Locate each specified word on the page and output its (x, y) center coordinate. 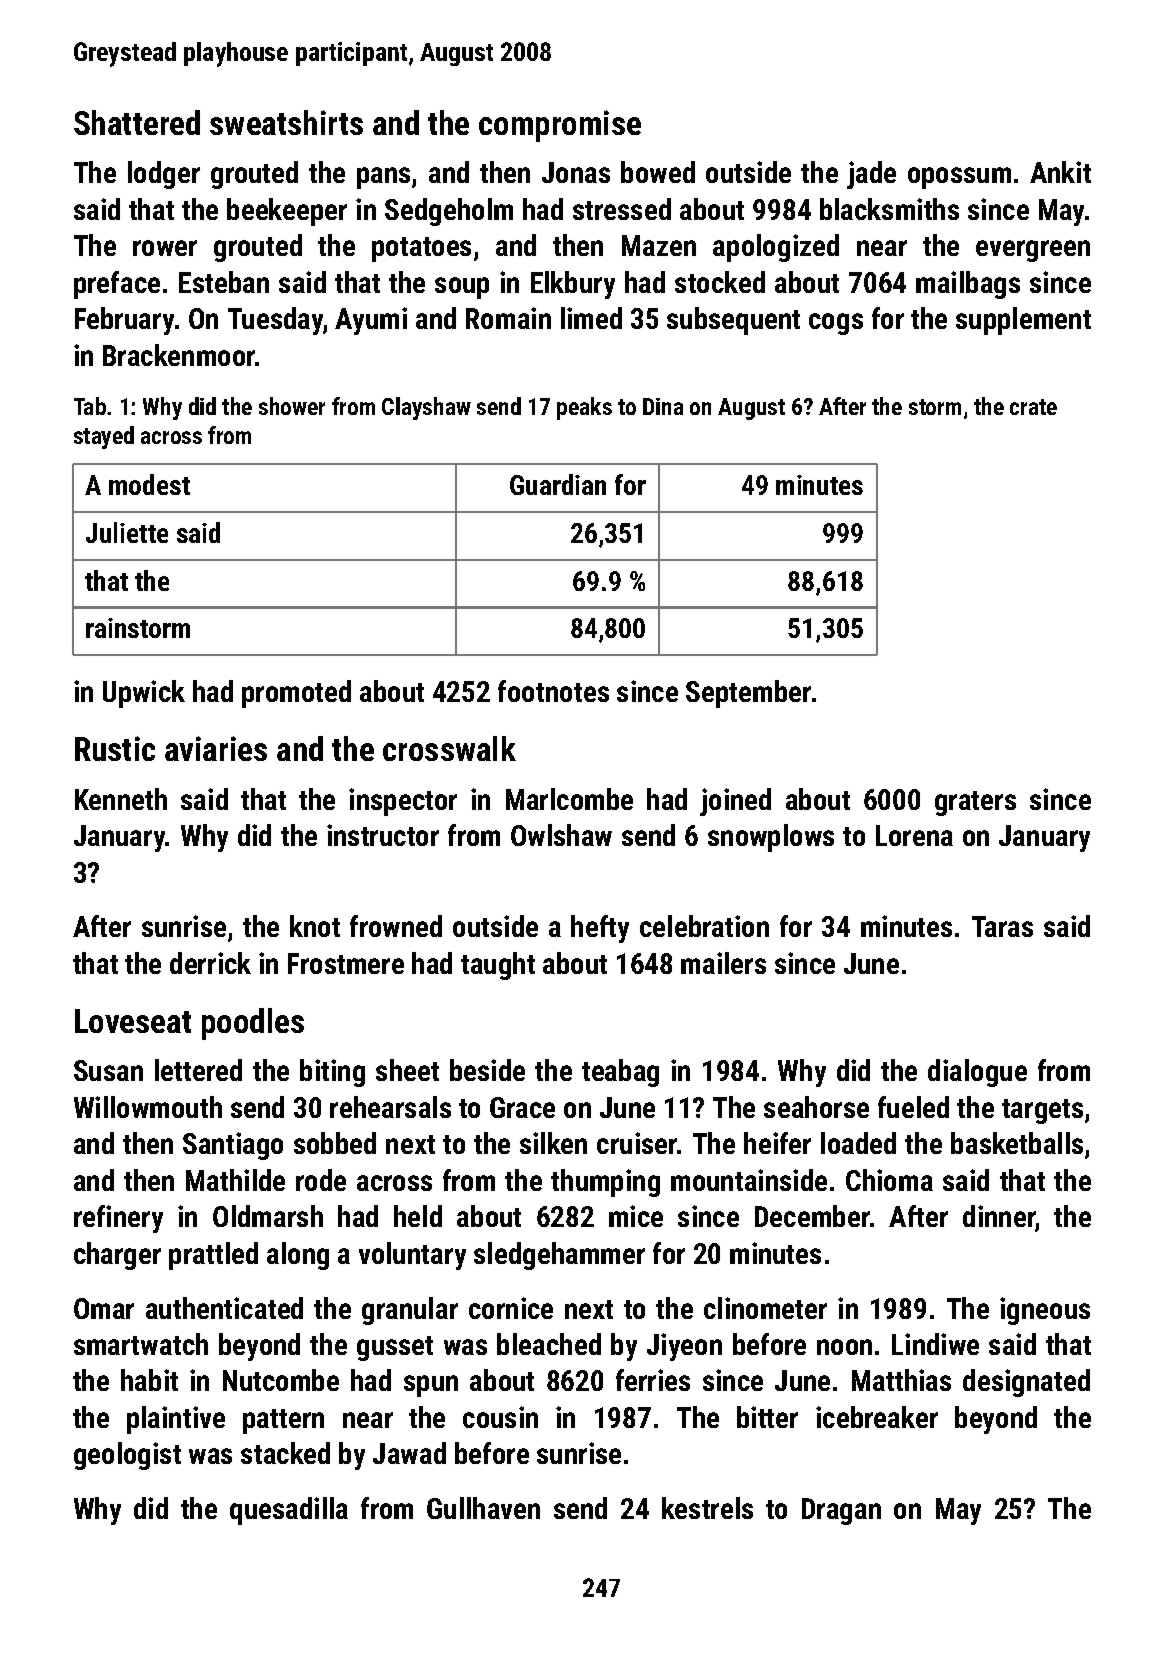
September (748, 694)
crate (1033, 407)
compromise (560, 126)
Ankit (1060, 172)
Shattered (137, 122)
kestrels (707, 1508)
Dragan (841, 1511)
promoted (296, 694)
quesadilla (289, 1511)
